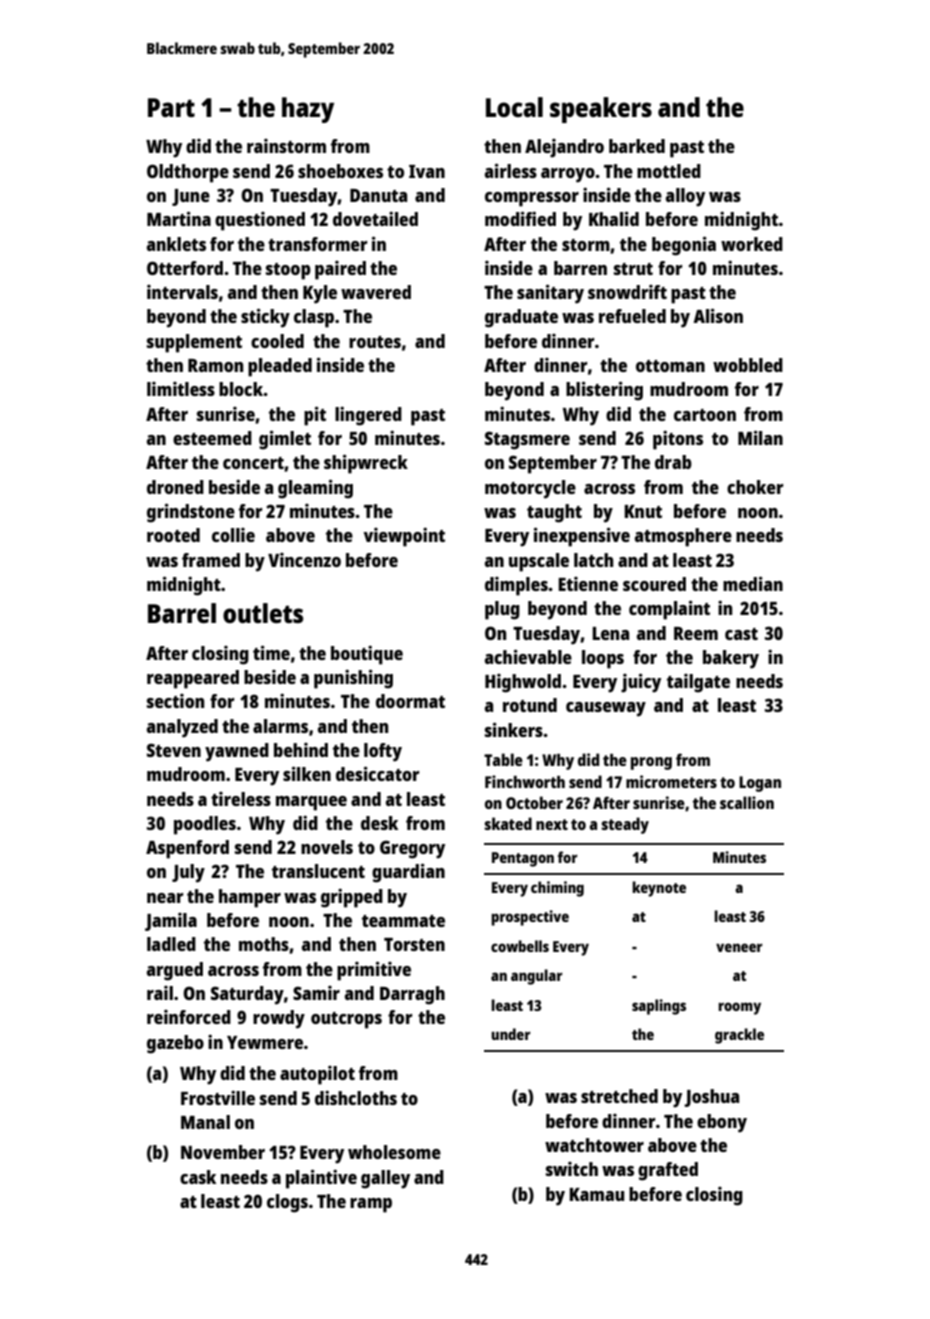 This image has width=930, height=1319. I want to click on cask, so click(198, 1177).
